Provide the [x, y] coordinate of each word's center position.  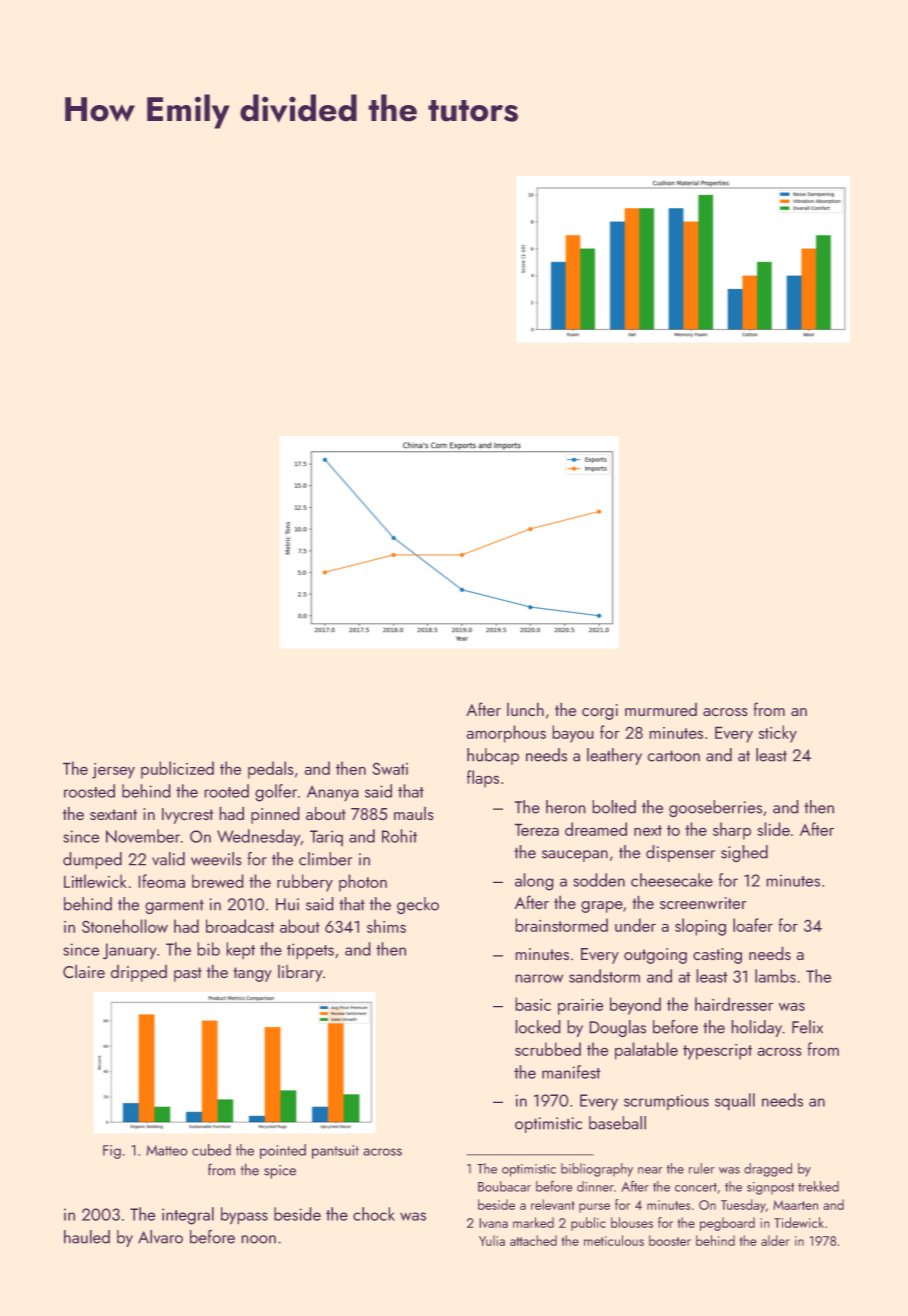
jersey [113, 771]
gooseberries [715, 809]
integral [188, 1216]
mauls [414, 814]
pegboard [727, 1224]
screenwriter [703, 903]
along [534, 882]
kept [240, 950]
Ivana [493, 1223]
